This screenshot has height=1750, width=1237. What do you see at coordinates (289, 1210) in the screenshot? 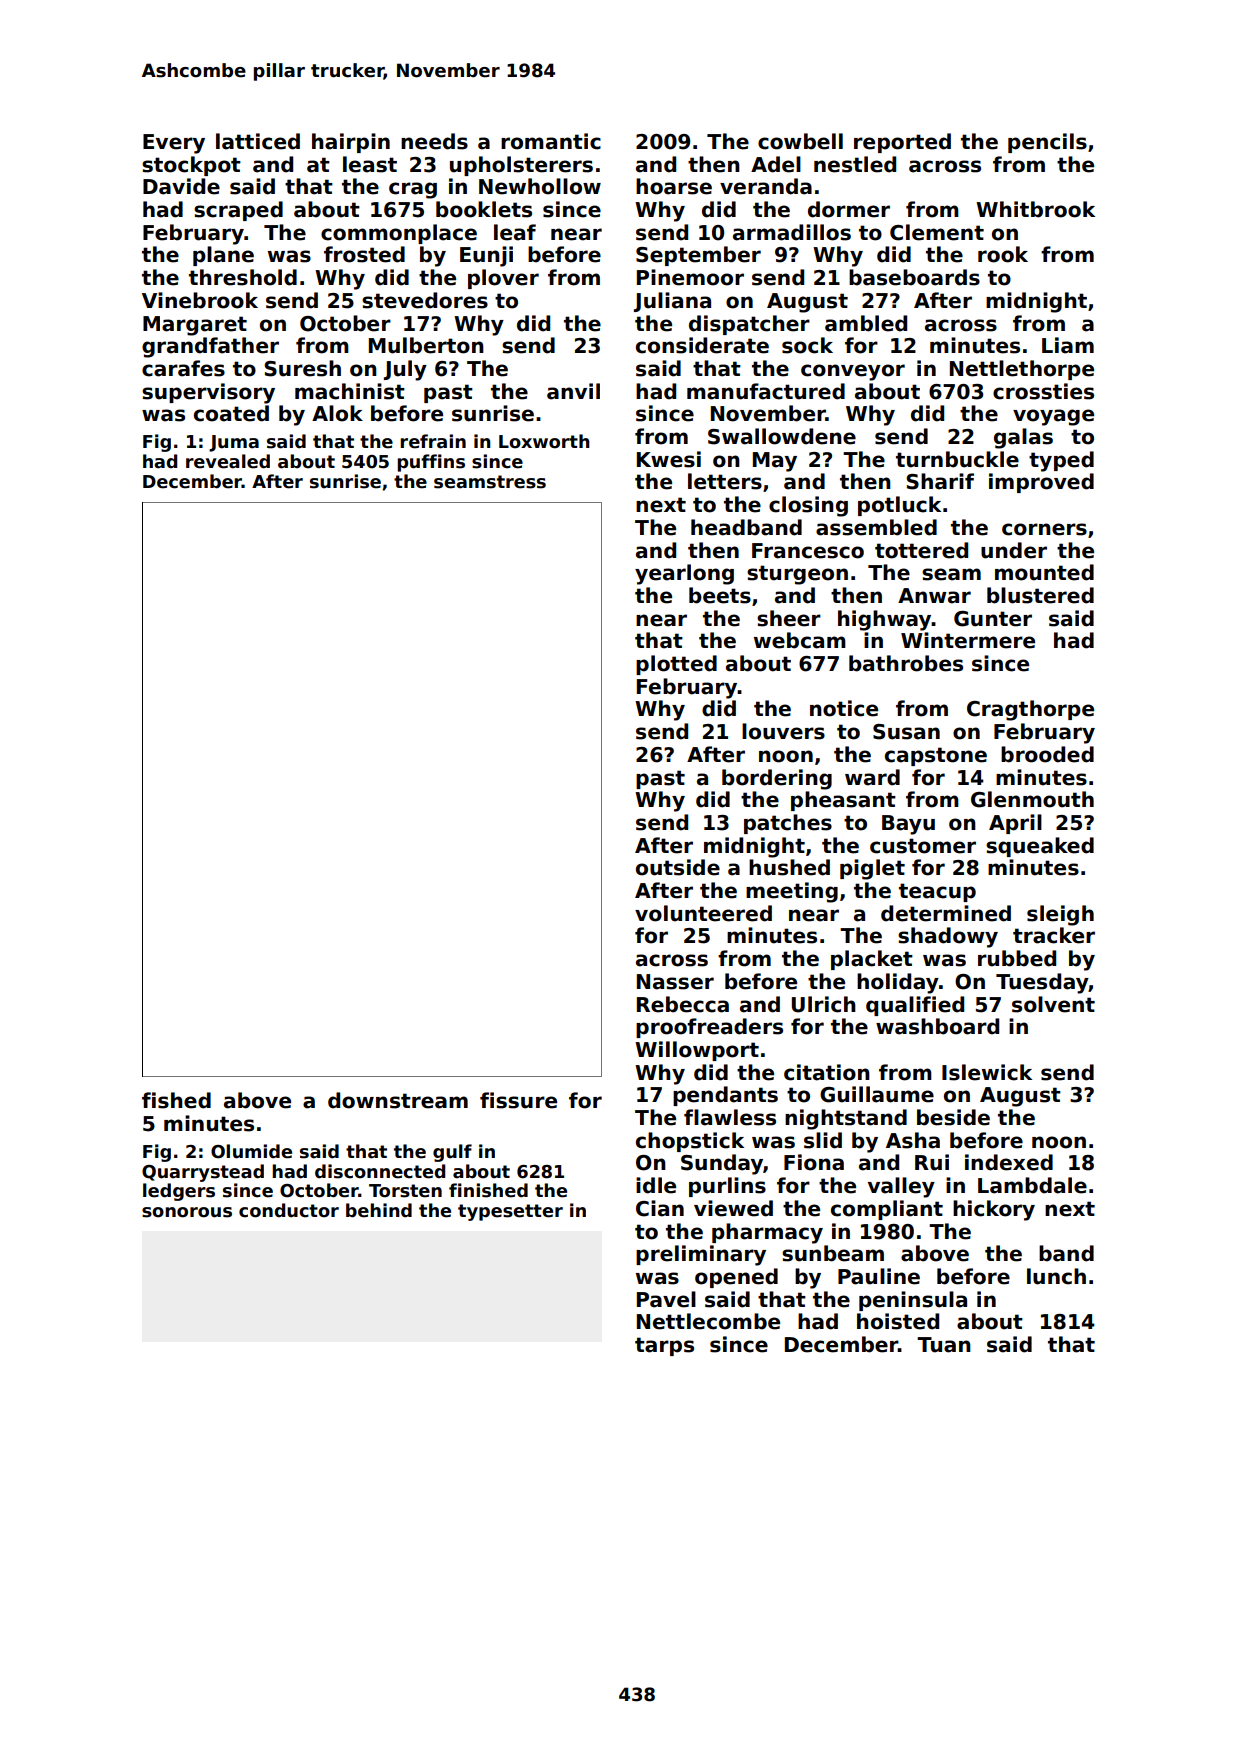
I see `conductor` at bounding box center [289, 1210].
